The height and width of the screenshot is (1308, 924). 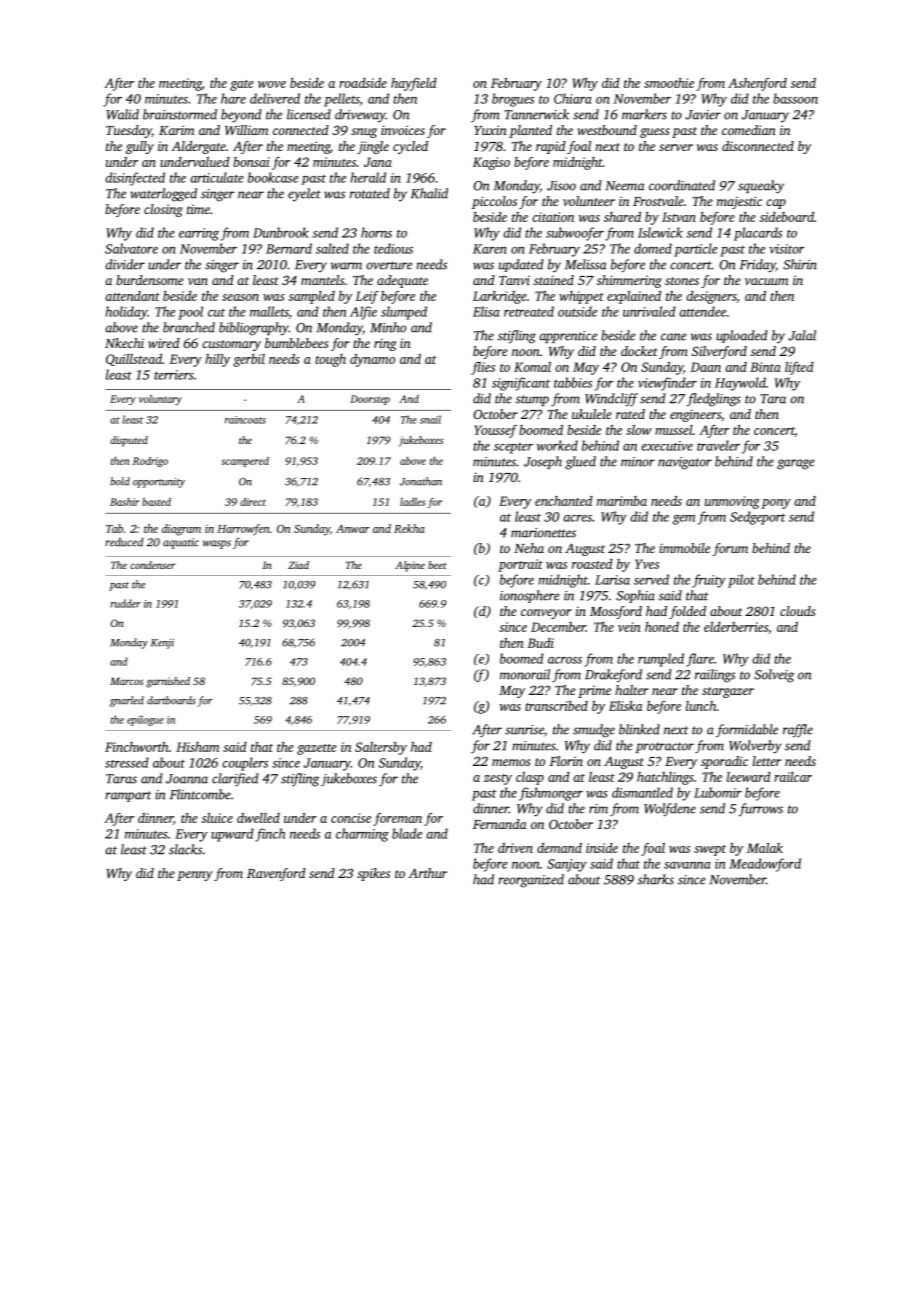 I want to click on Wolfdene, so click(x=670, y=810).
